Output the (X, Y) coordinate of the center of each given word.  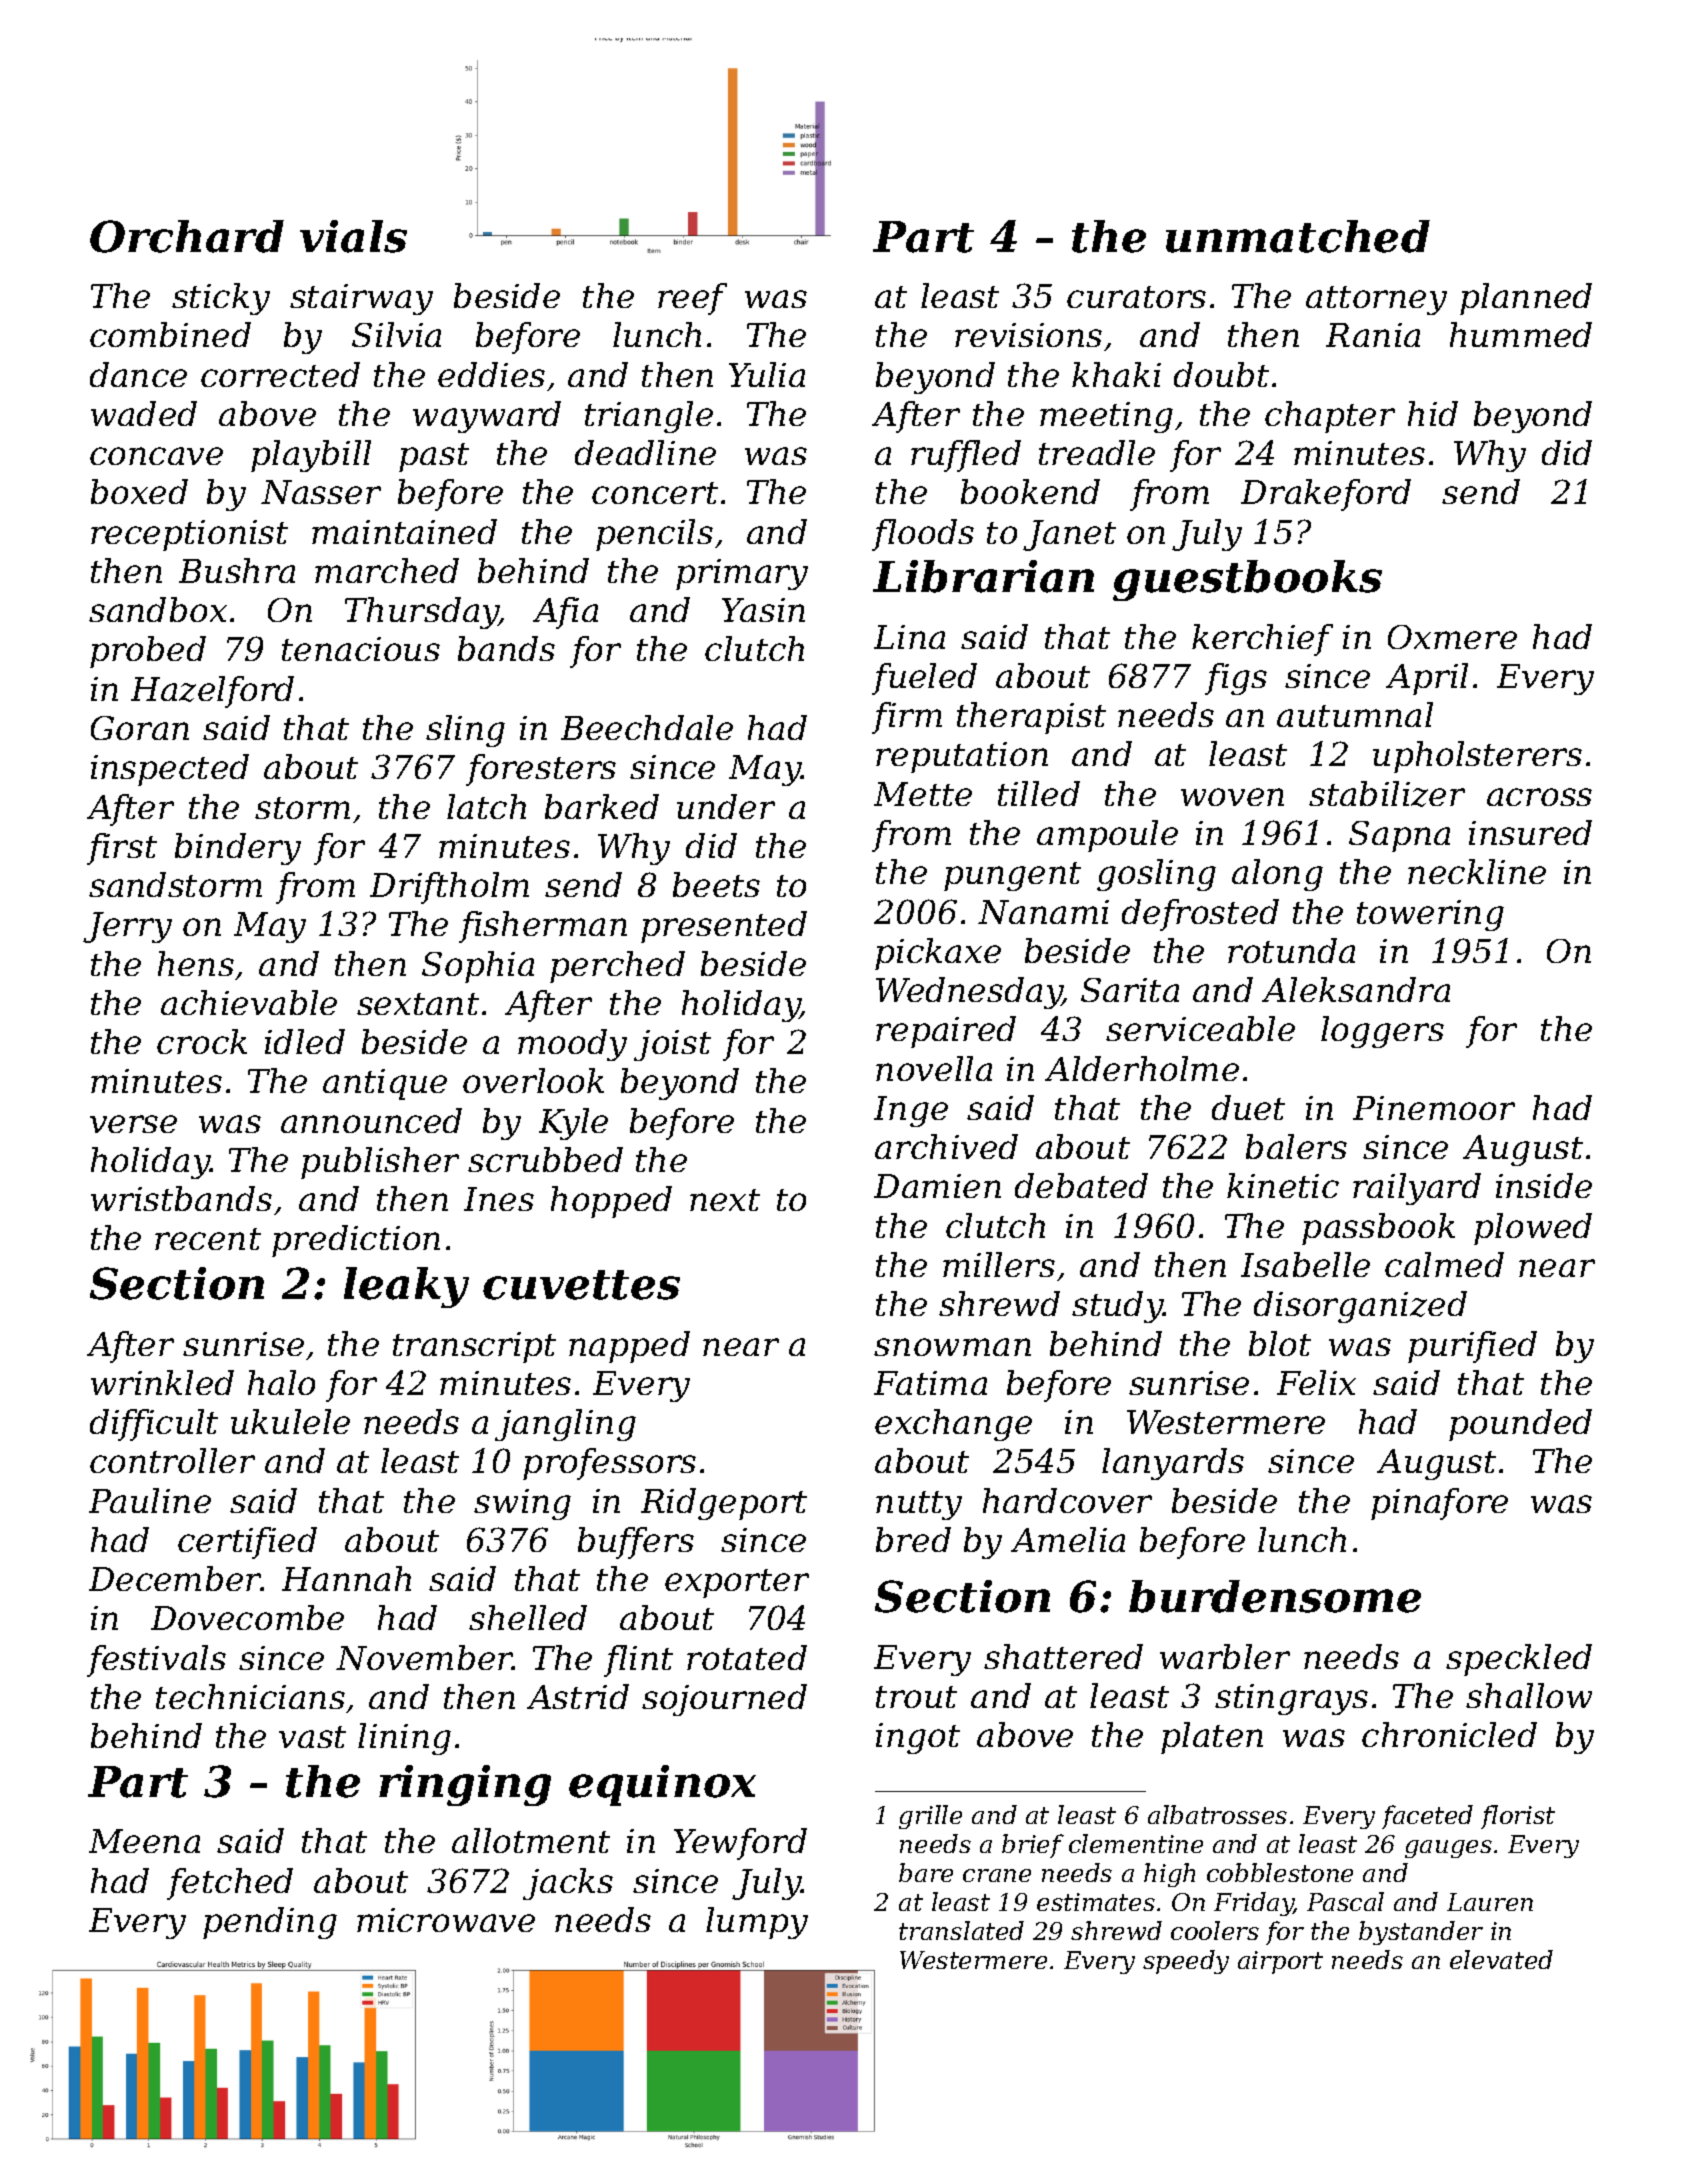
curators (1136, 297)
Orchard (187, 236)
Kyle (573, 1124)
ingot (918, 1738)
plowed (1533, 1229)
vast (312, 1737)
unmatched (1298, 236)
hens (196, 963)
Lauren (1490, 1902)
